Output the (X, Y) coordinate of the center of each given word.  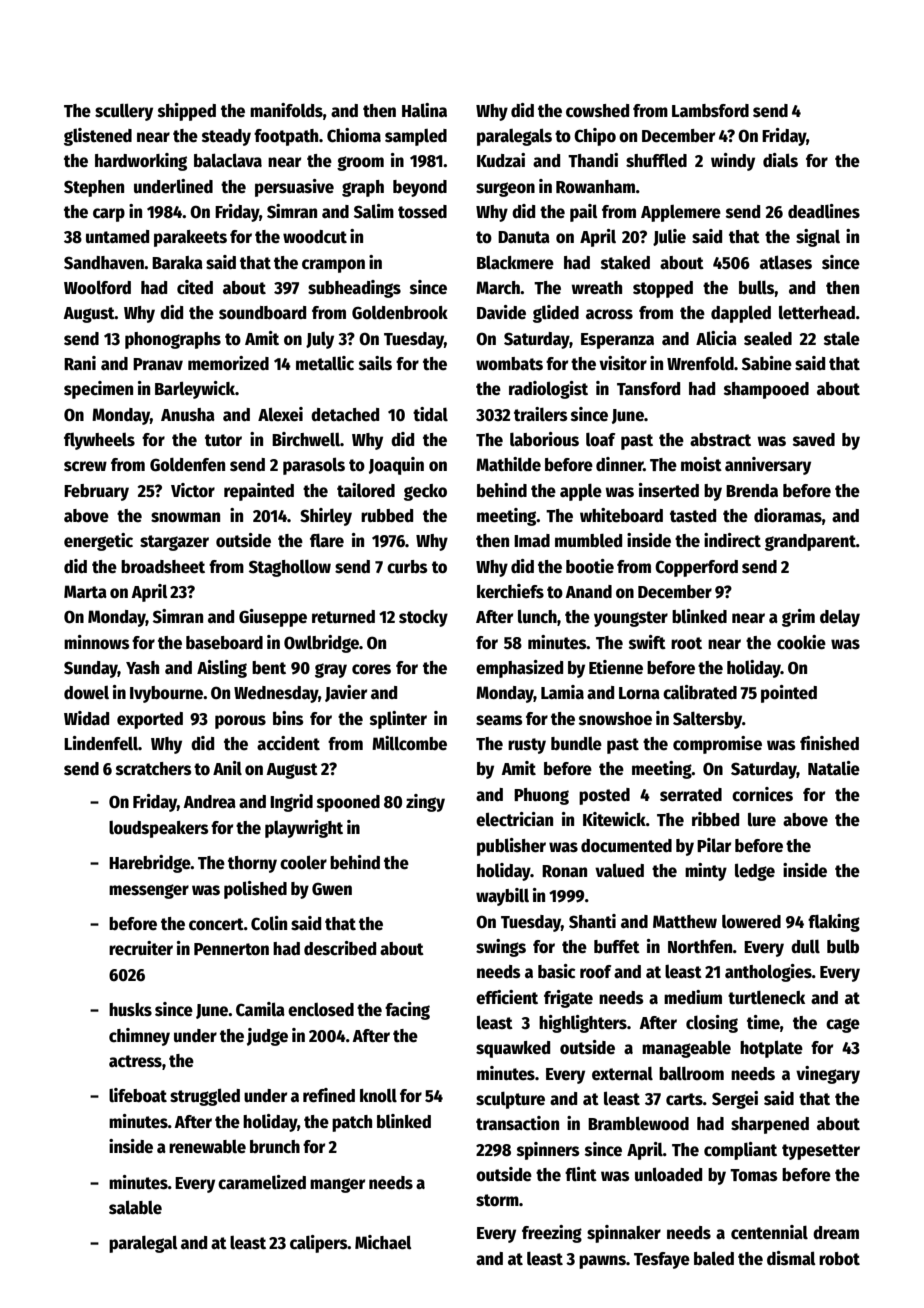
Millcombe (409, 743)
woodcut (315, 237)
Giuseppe (273, 618)
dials (780, 160)
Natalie (834, 768)
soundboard (262, 313)
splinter (398, 720)
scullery (124, 112)
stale (842, 339)
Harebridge (150, 864)
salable (135, 1207)
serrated (691, 795)
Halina (424, 110)
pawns (602, 1262)
